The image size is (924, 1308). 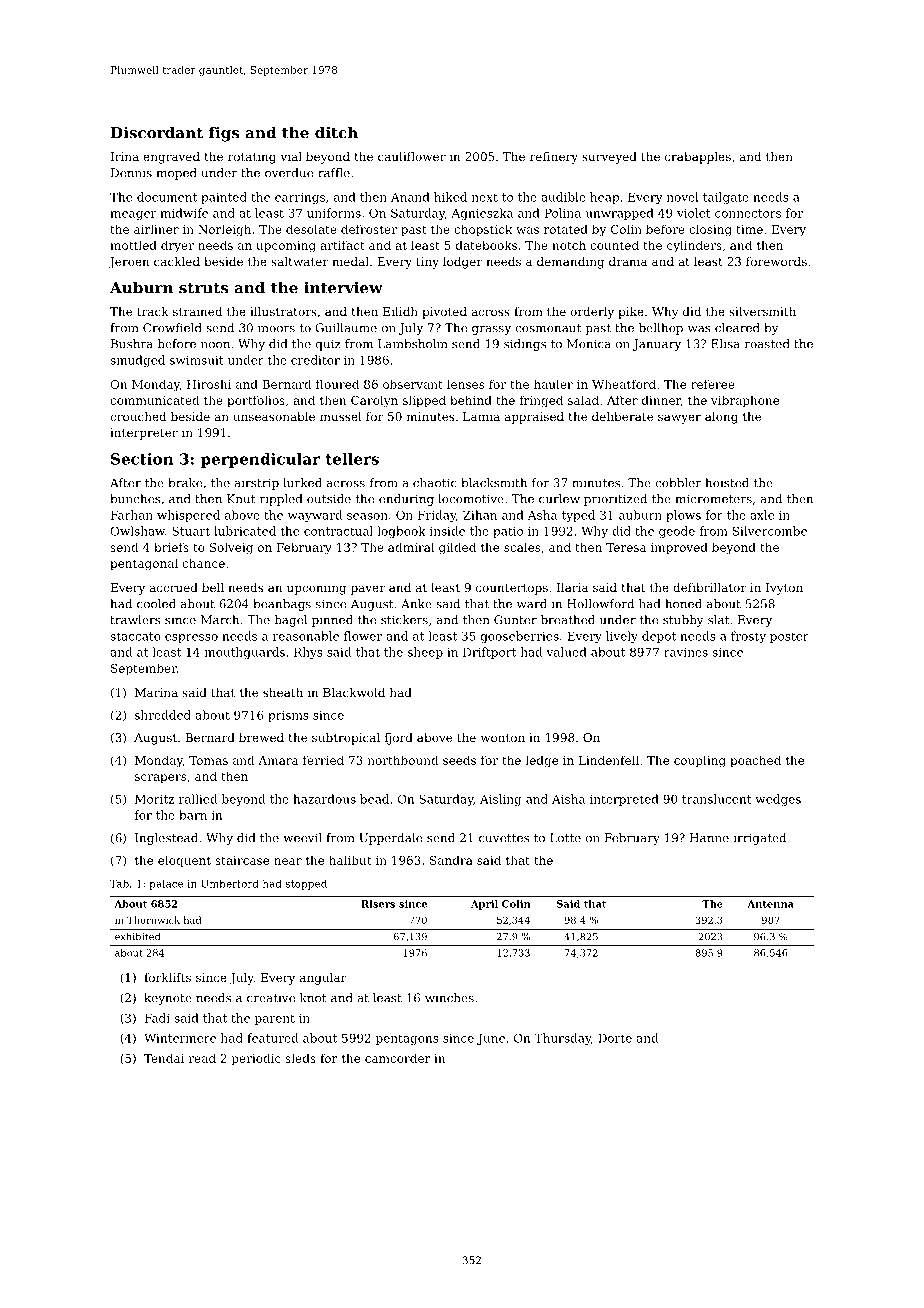 I want to click on sheep, so click(x=425, y=653).
